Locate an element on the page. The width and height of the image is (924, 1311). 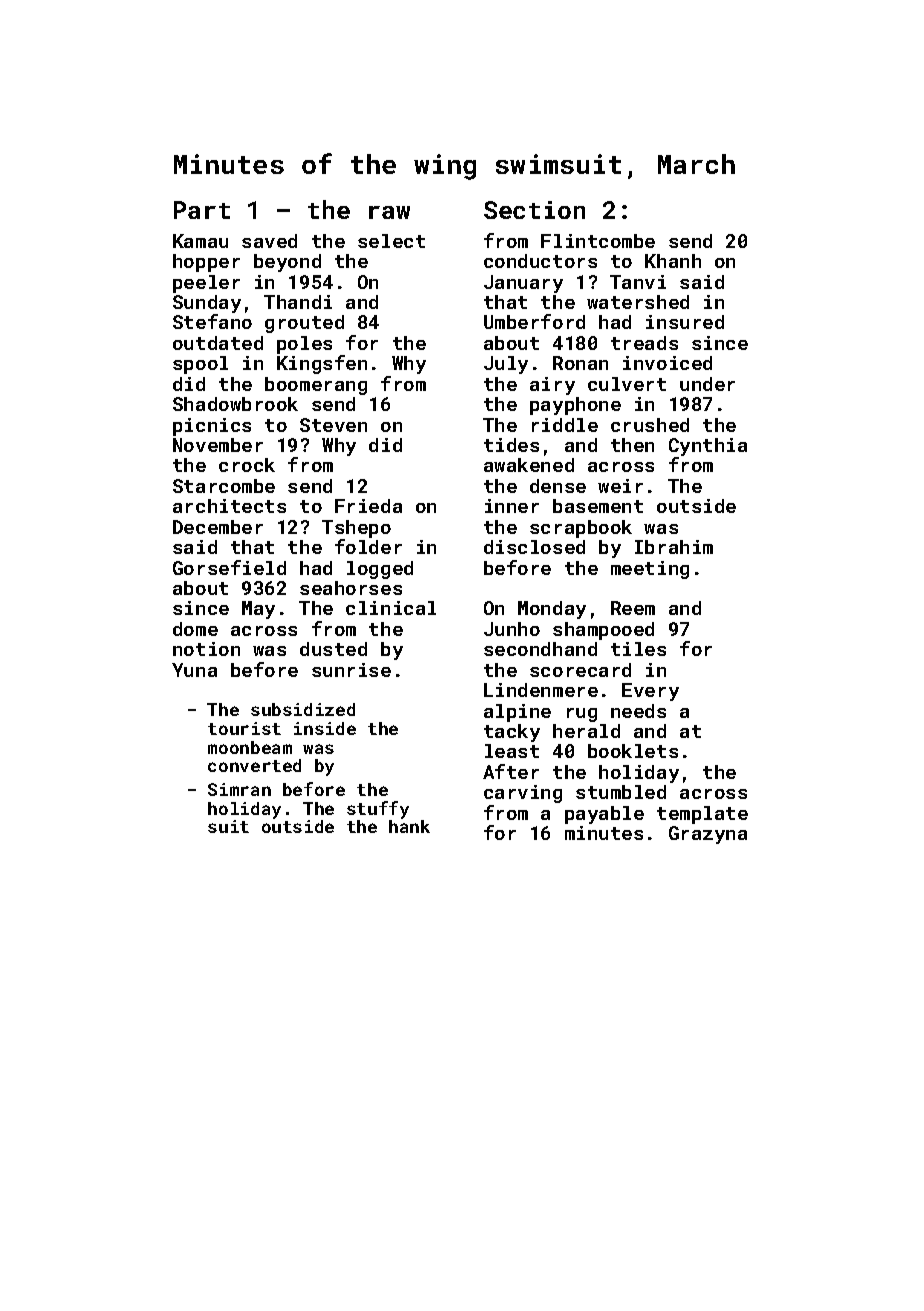
Section is located at coordinates (534, 210).
